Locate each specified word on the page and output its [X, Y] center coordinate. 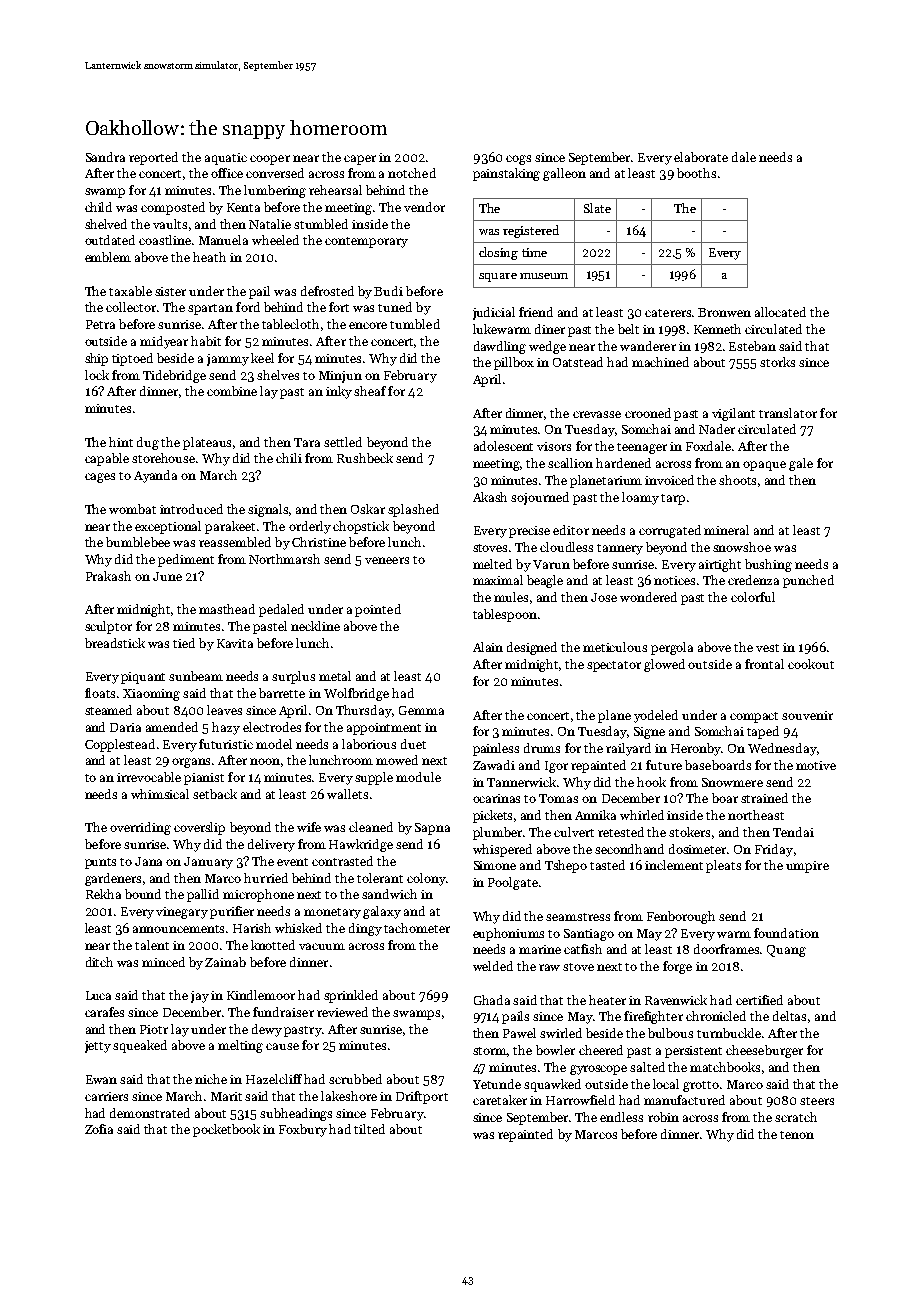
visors [554, 446]
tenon [797, 1135]
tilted [369, 1129]
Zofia [99, 1129]
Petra [100, 324]
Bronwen [724, 312]
